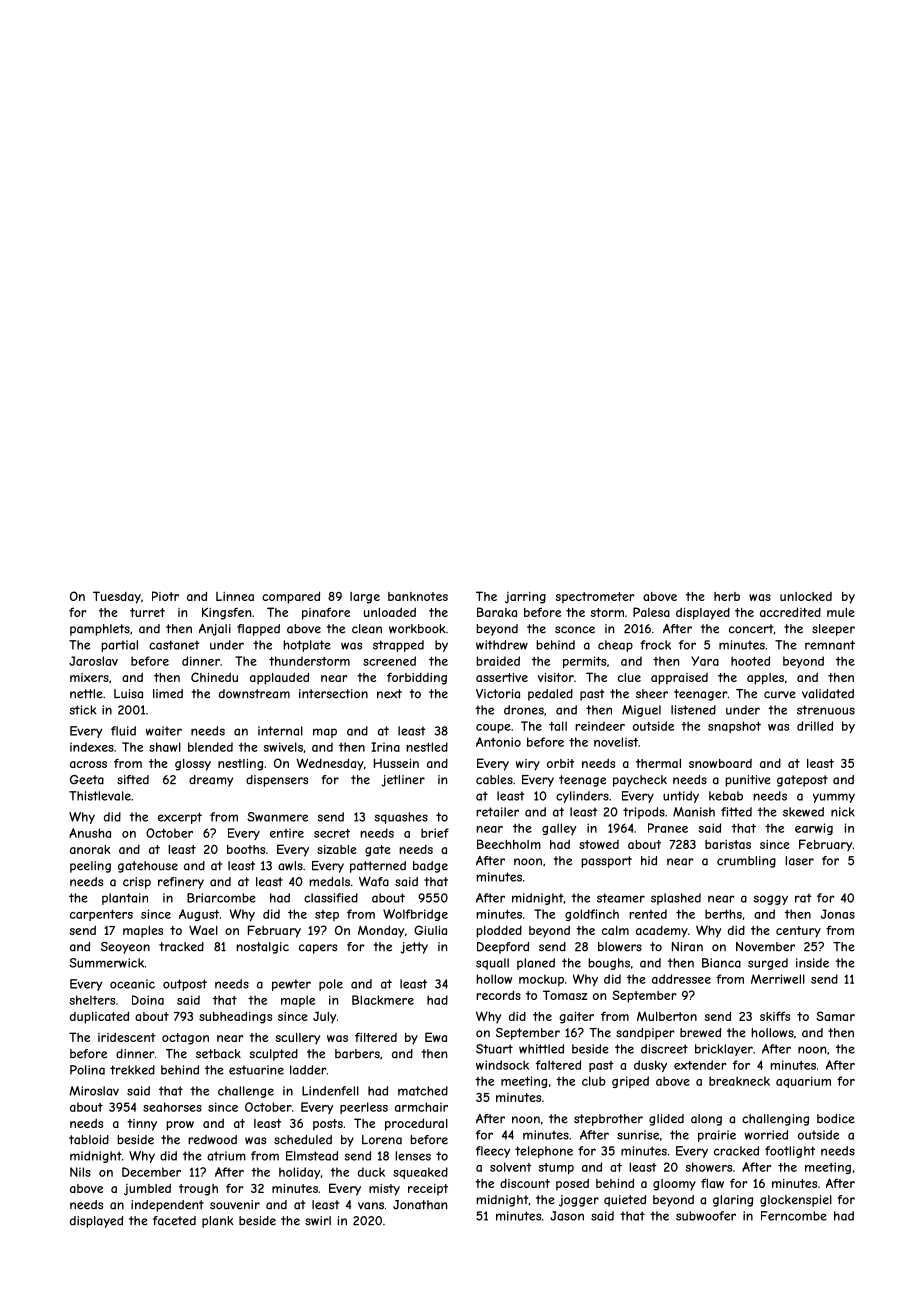 The image size is (924, 1308). What do you see at coordinates (790, 1152) in the page?
I see `footlight` at bounding box center [790, 1152].
